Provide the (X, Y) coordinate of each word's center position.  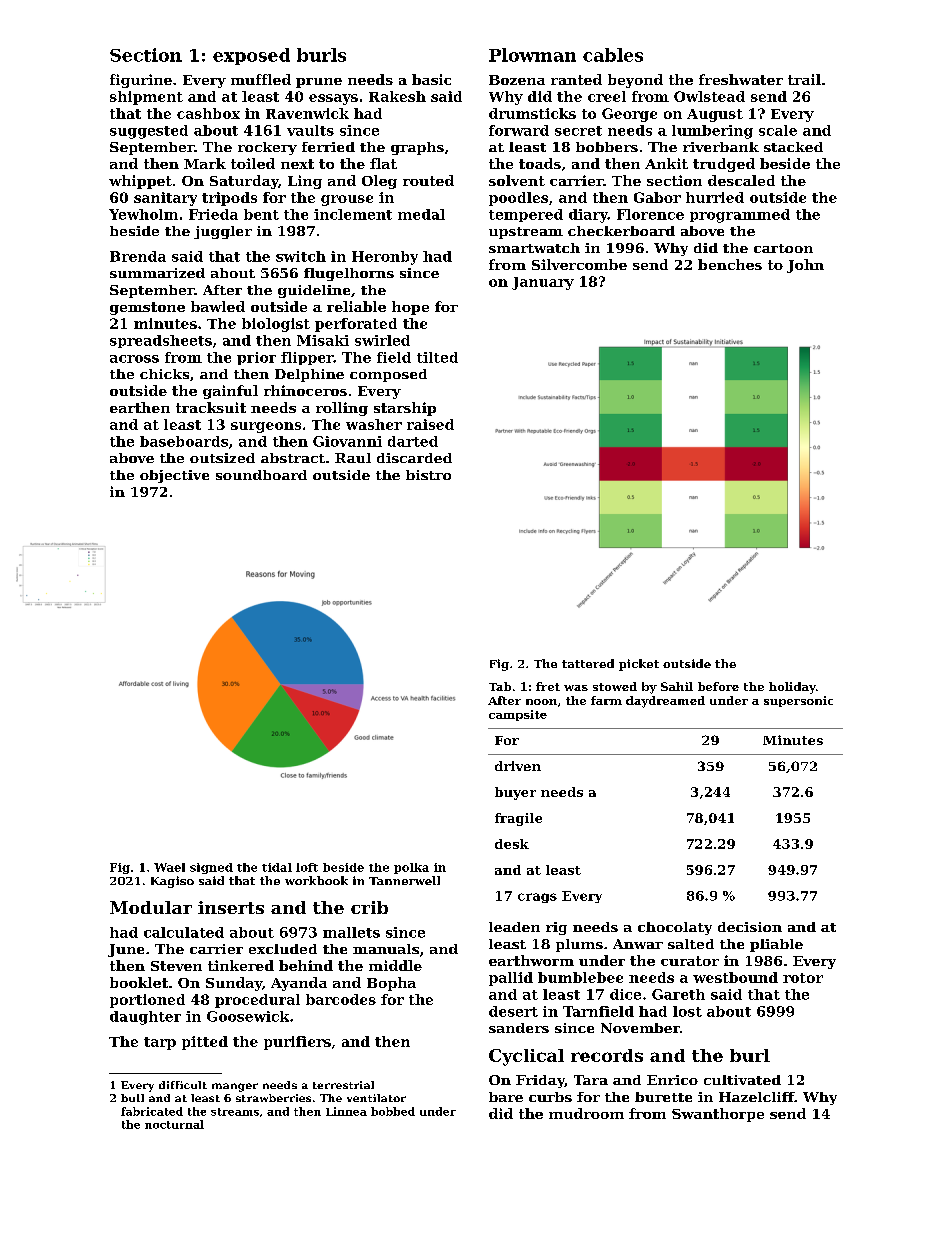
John (805, 266)
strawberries (273, 1098)
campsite (518, 715)
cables (613, 55)
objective (174, 476)
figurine (141, 81)
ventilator (376, 1098)
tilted (437, 357)
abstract (293, 458)
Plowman (532, 55)
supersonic (798, 701)
